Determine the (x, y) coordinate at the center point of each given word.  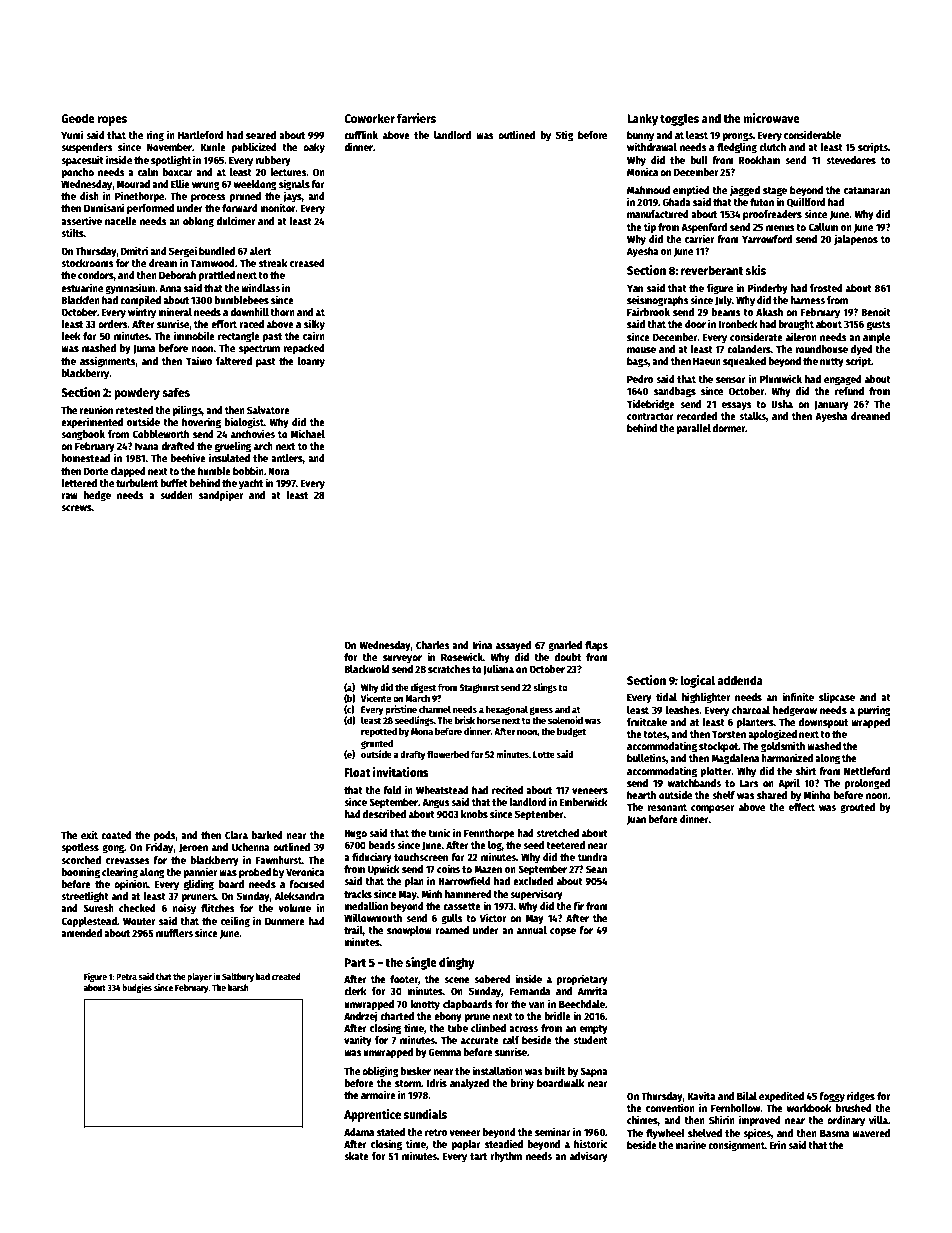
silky (314, 324)
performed (150, 209)
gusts (878, 326)
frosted (826, 288)
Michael (308, 433)
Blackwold (367, 669)
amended (81, 933)
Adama (359, 1132)
